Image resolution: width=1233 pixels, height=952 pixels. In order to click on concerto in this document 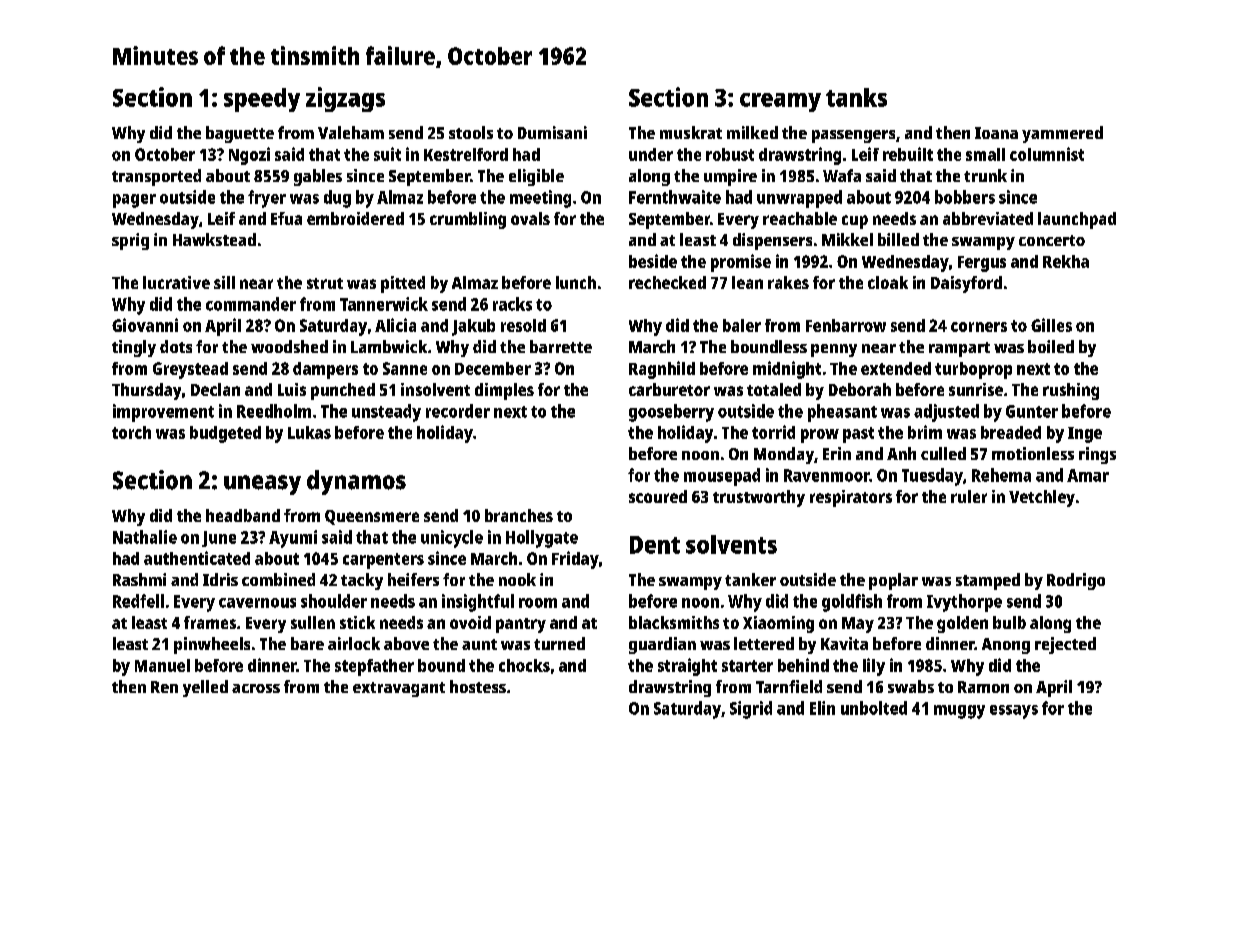, I will do `click(1052, 240)`.
